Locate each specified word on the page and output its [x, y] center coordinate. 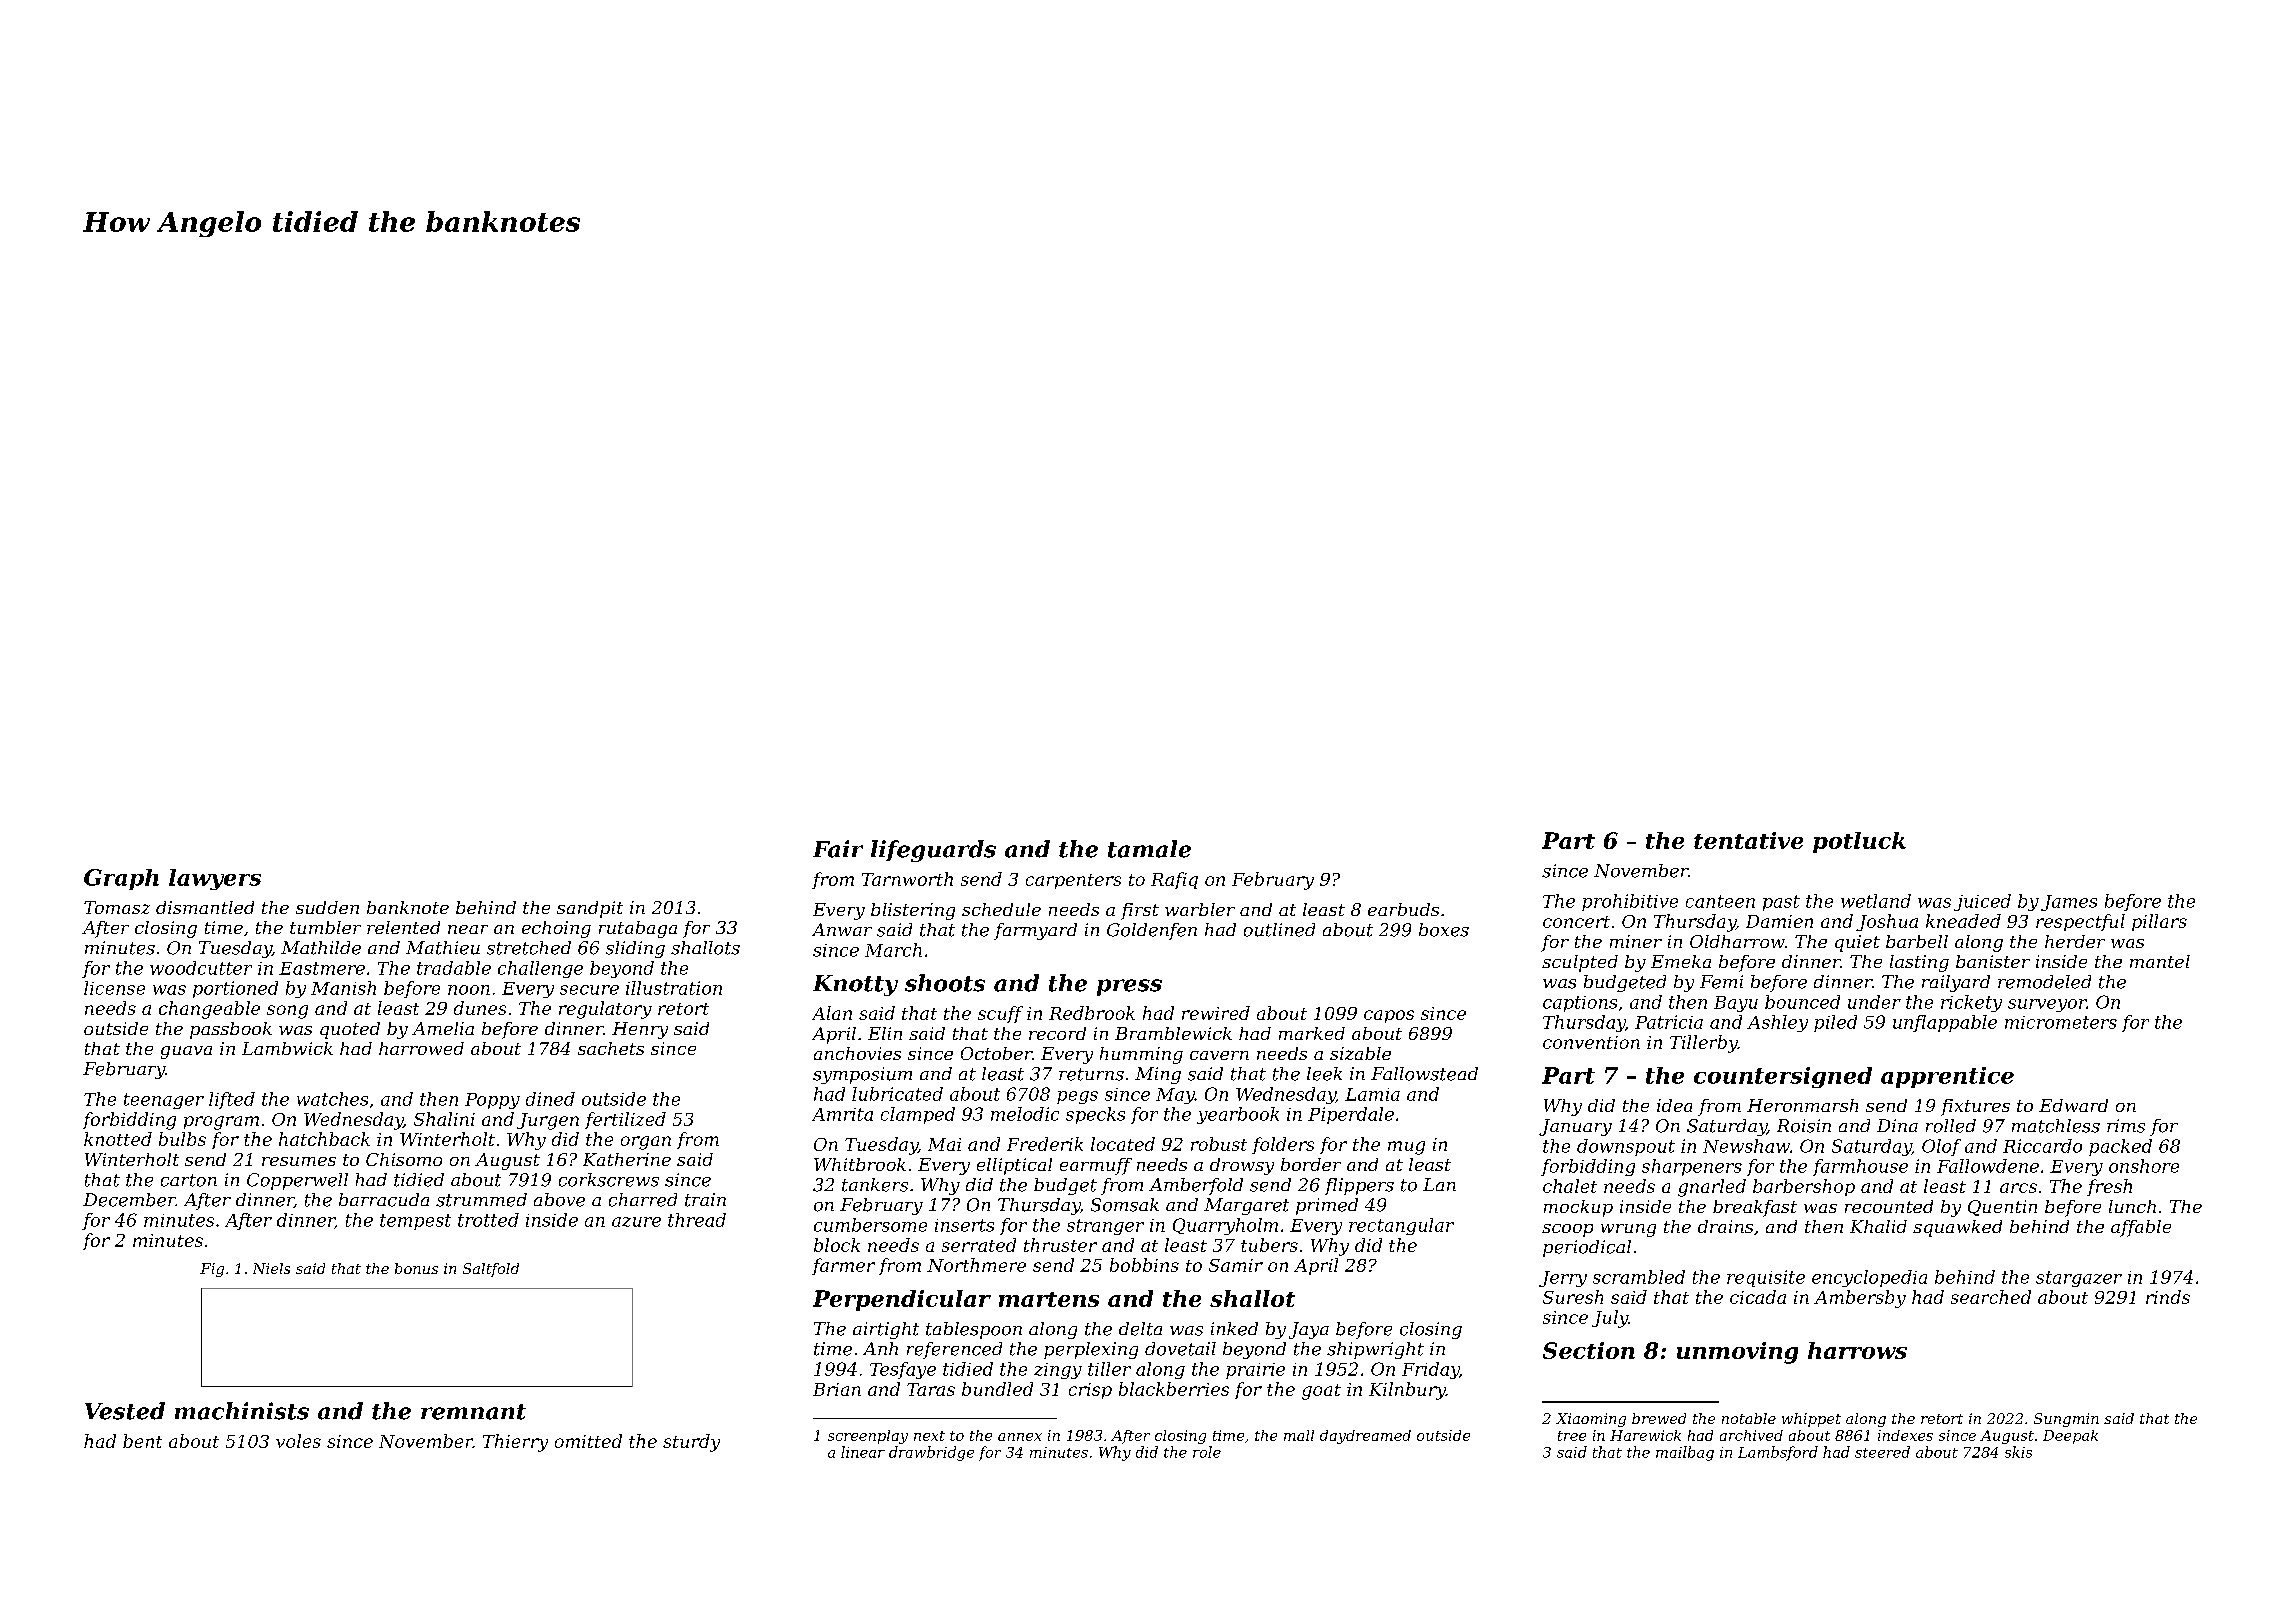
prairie [1255, 1371]
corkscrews [609, 1180]
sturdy [691, 1443]
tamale [1149, 849]
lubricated [897, 1094]
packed [2120, 1147]
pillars [2159, 922]
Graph [121, 879]
